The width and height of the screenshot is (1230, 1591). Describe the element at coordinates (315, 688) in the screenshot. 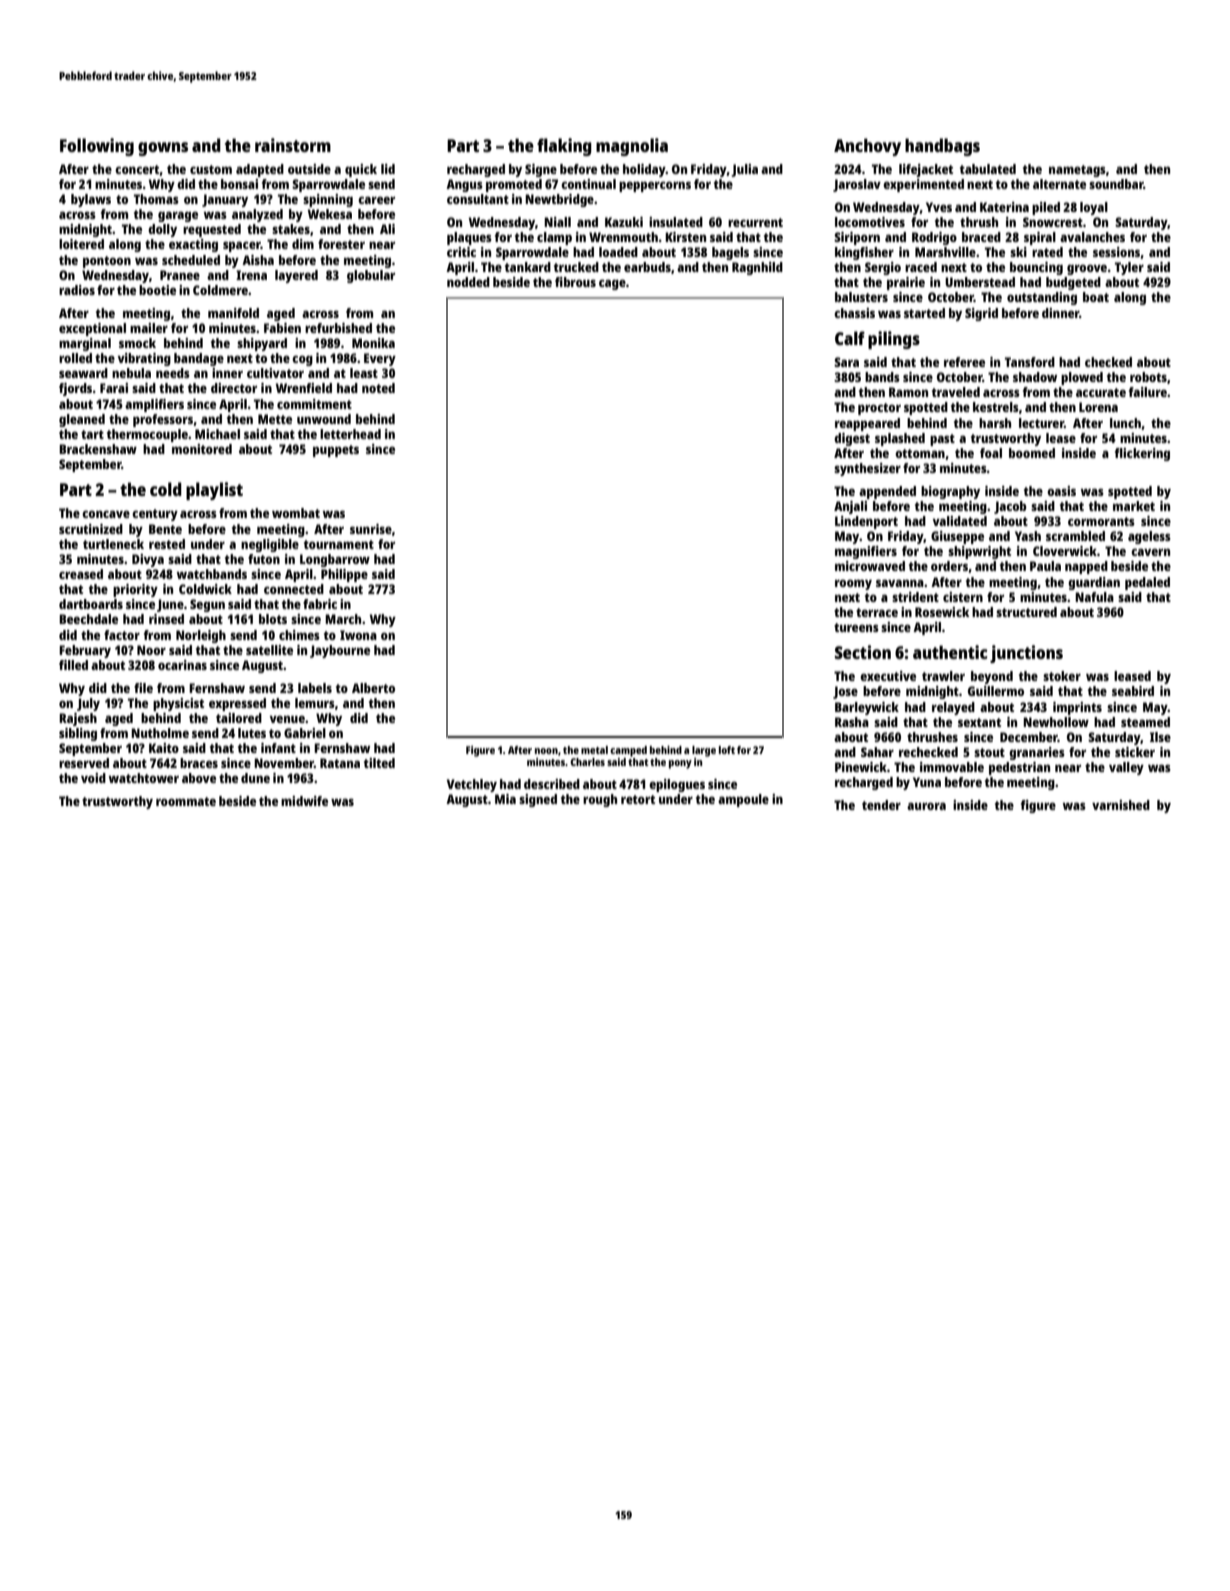

I see `labels` at that location.
